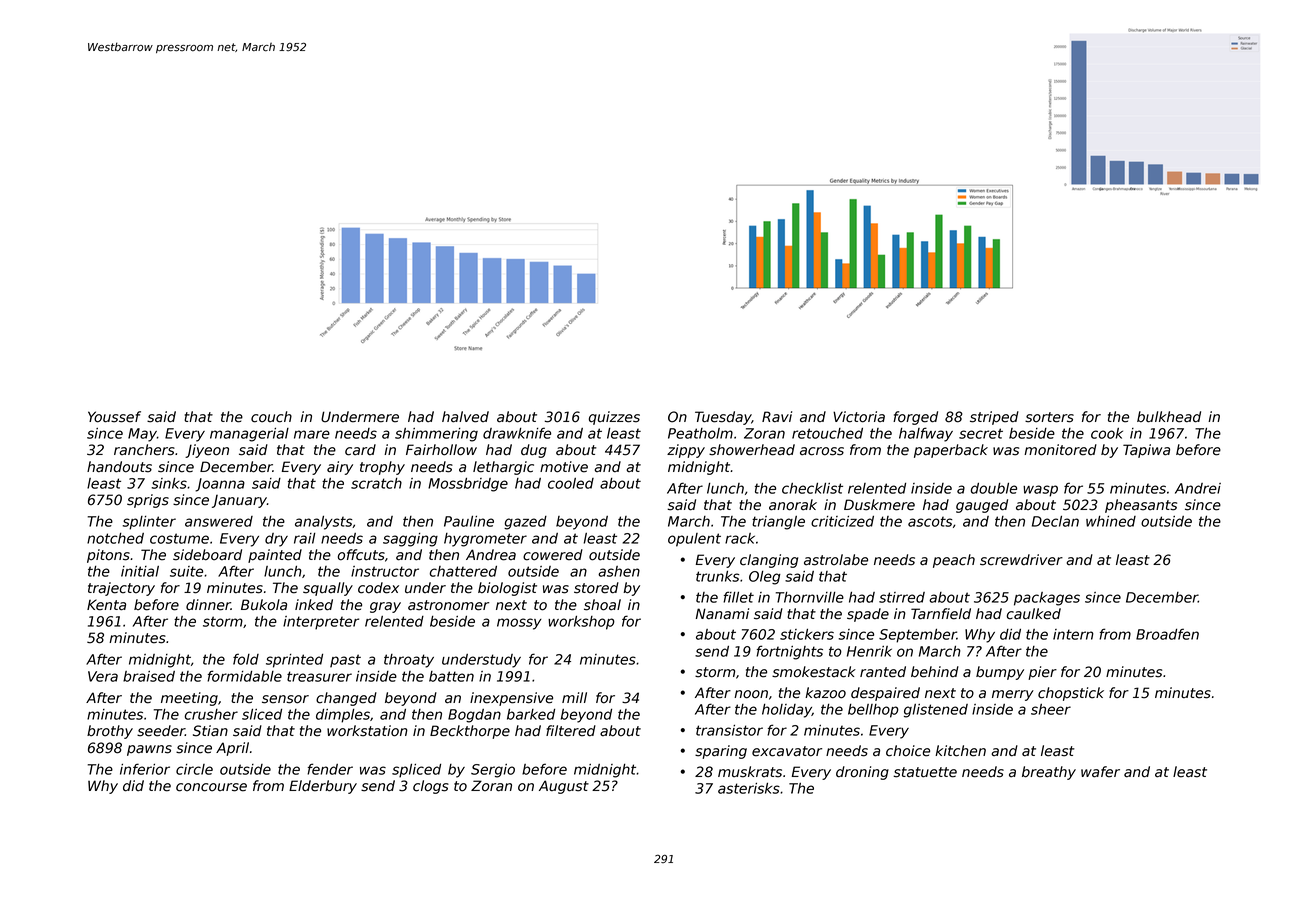 Image resolution: width=1308 pixels, height=924 pixels. Describe the element at coordinates (211, 787) in the screenshot. I see `concourse` at that location.
